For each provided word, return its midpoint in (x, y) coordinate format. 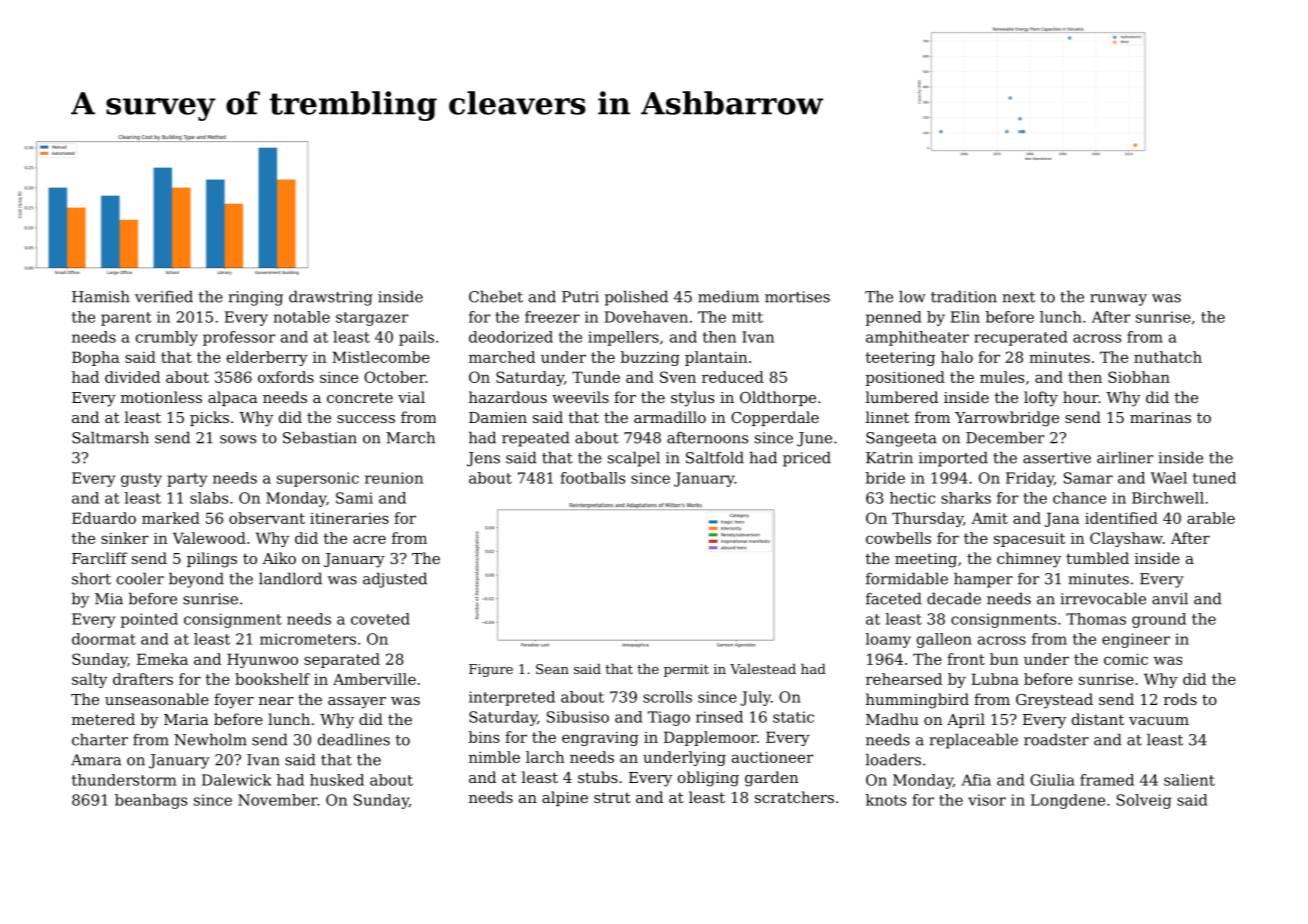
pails (416, 338)
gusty (141, 480)
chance (1079, 498)
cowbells (898, 538)
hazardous (508, 397)
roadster (1056, 739)
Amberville (374, 679)
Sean (552, 669)
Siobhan (1139, 377)
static (793, 717)
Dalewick (237, 780)
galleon (944, 640)
